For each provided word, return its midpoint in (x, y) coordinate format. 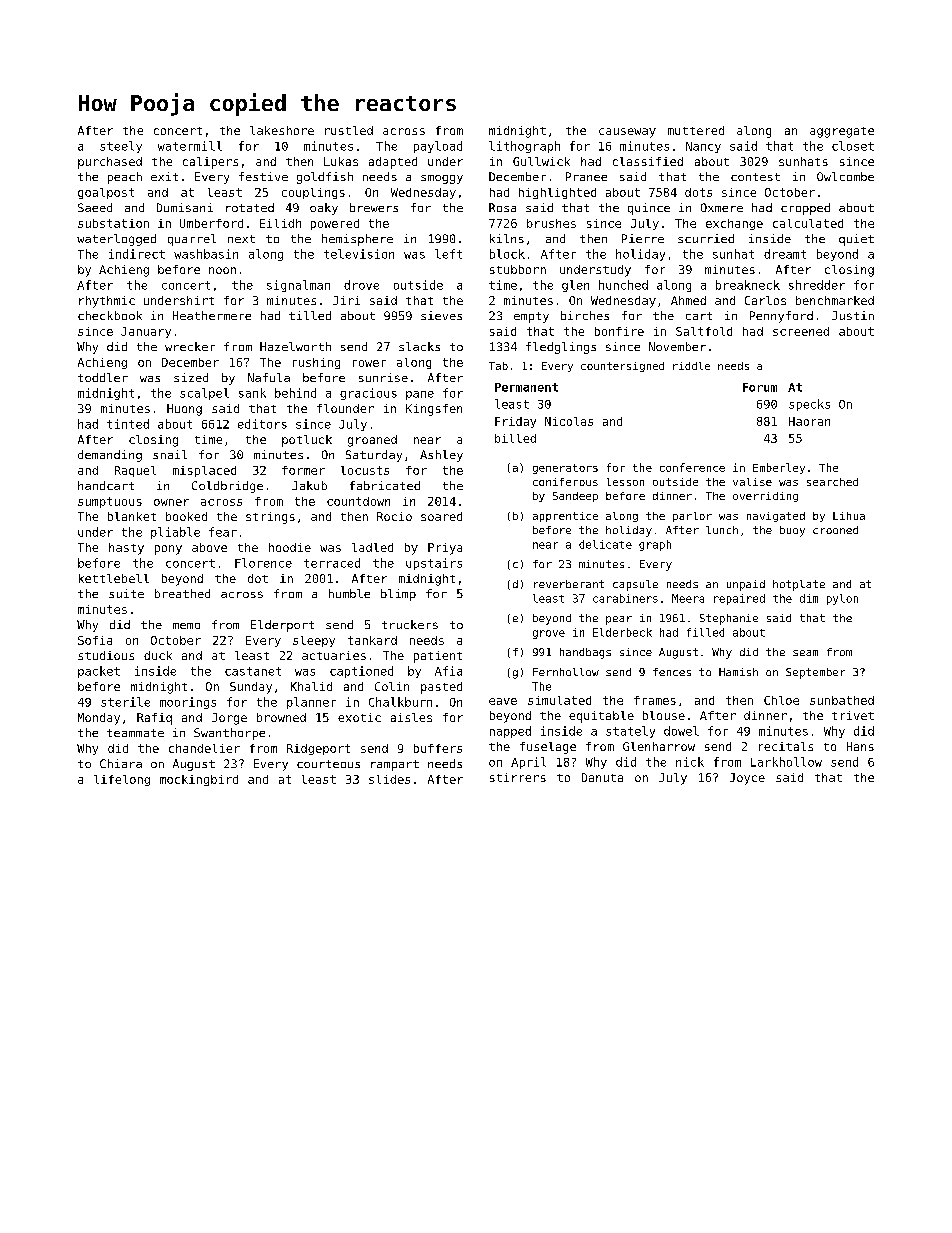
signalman (298, 286)
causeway (627, 133)
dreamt (785, 254)
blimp (398, 595)
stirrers (518, 777)
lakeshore (282, 130)
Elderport (282, 626)
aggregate (842, 132)
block (507, 254)
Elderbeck (622, 632)
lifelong (122, 780)
